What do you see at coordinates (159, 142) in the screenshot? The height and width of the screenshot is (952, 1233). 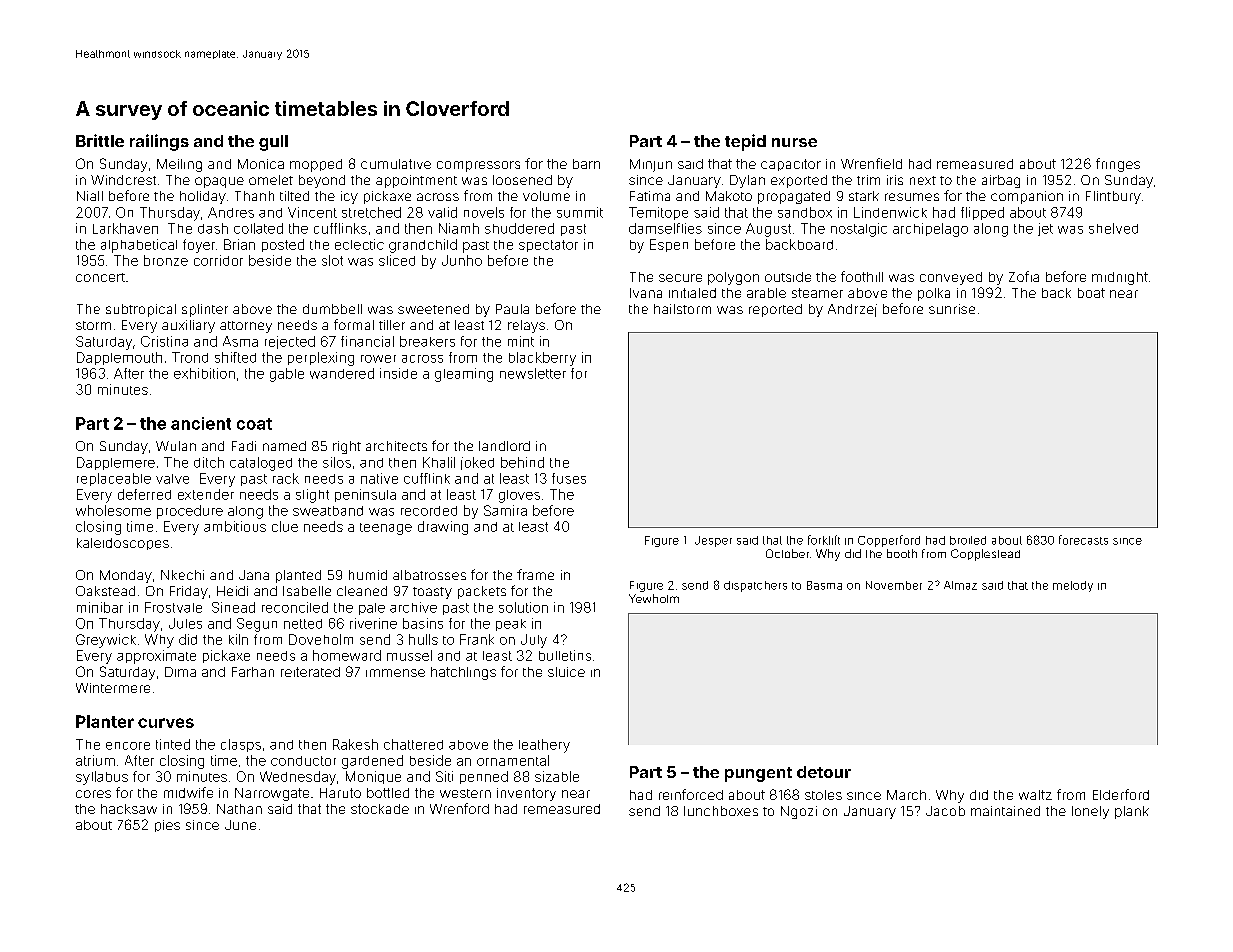 I see `railings` at bounding box center [159, 142].
